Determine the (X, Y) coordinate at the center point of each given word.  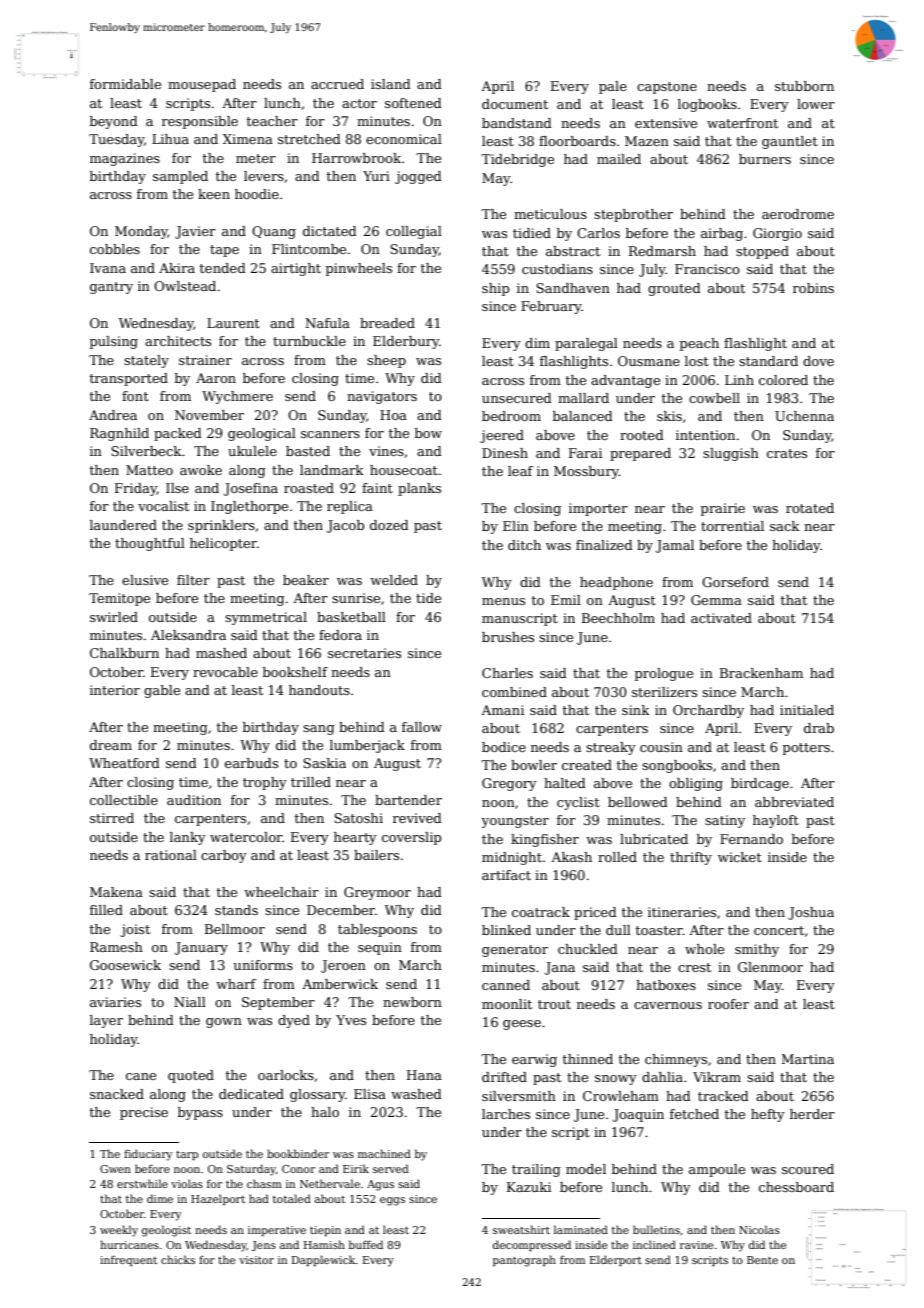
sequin (380, 948)
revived (417, 818)
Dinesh (505, 453)
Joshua (811, 913)
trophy (265, 783)
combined (514, 692)
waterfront (742, 123)
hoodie (257, 194)
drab (819, 728)
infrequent (128, 1260)
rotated (810, 508)
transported (129, 379)
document (515, 104)
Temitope (119, 599)
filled (106, 910)
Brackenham (761, 673)
